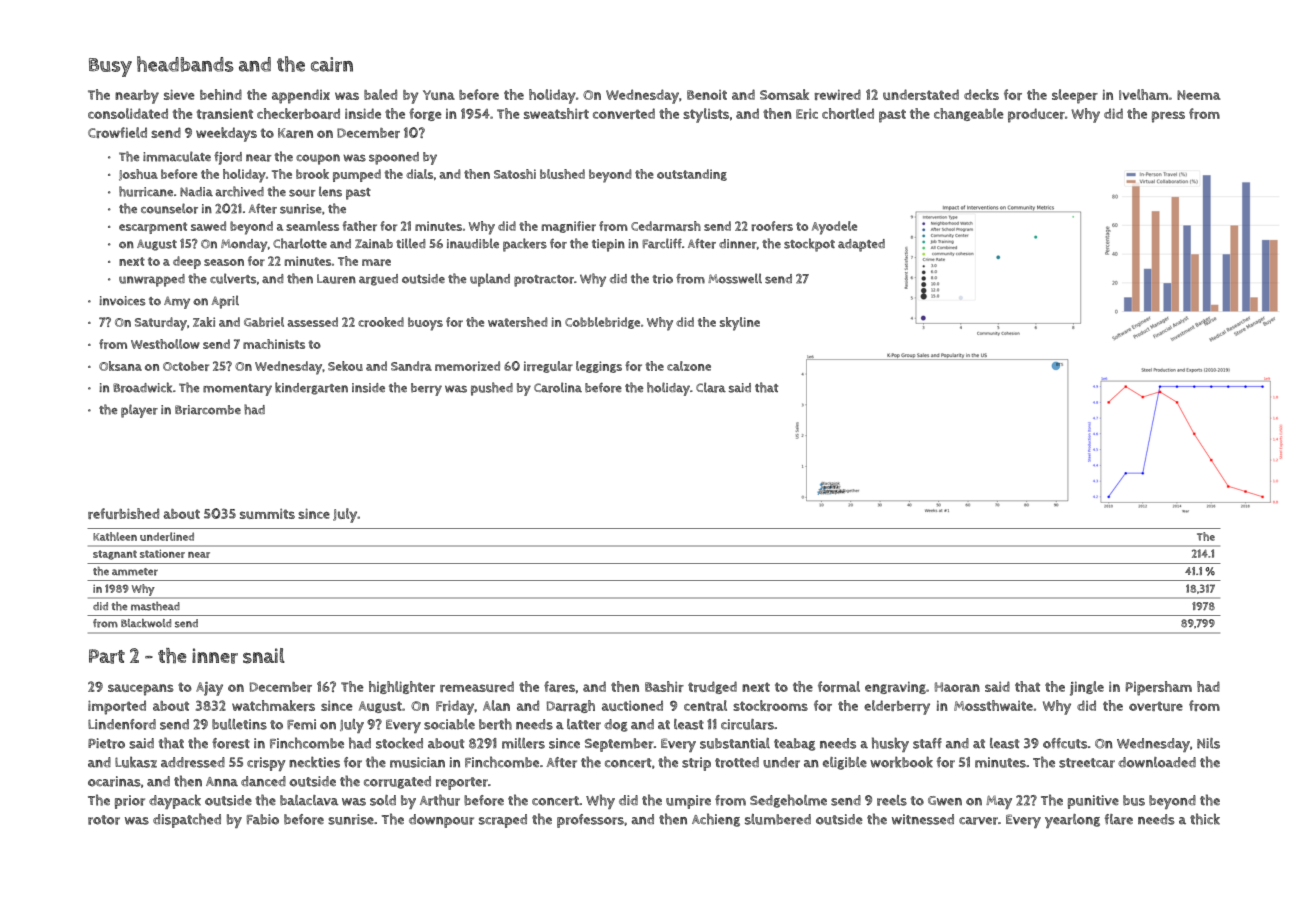  Describe the element at coordinates (376, 262) in the page. I see `mare` at that location.
